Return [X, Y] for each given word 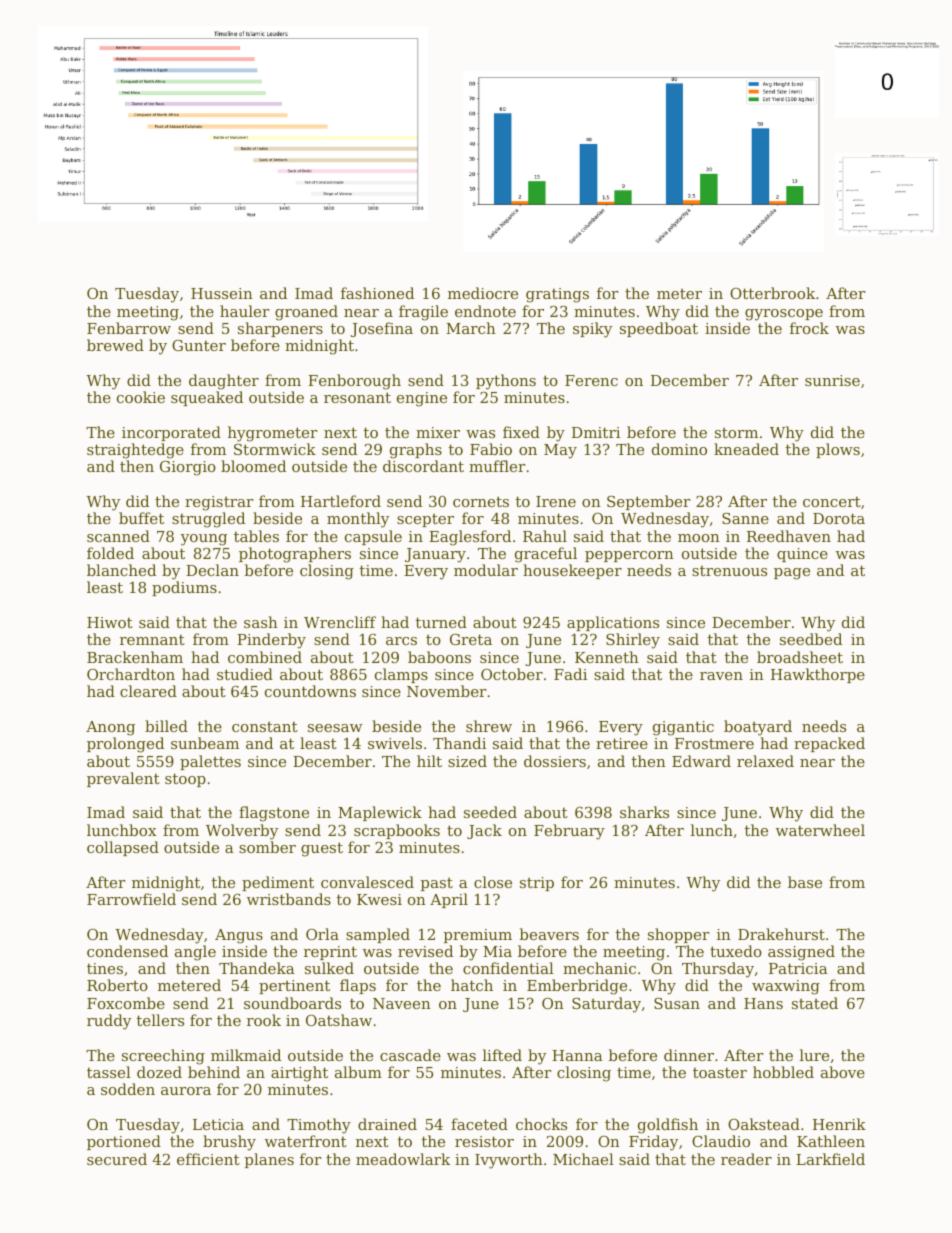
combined [265, 657]
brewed [115, 345]
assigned [801, 953]
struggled [208, 520]
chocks [541, 1124]
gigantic [683, 728]
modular [486, 570]
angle [195, 953]
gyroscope [784, 315]
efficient [208, 1159]
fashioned [377, 293]
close [493, 882]
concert [832, 501]
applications [613, 623]
